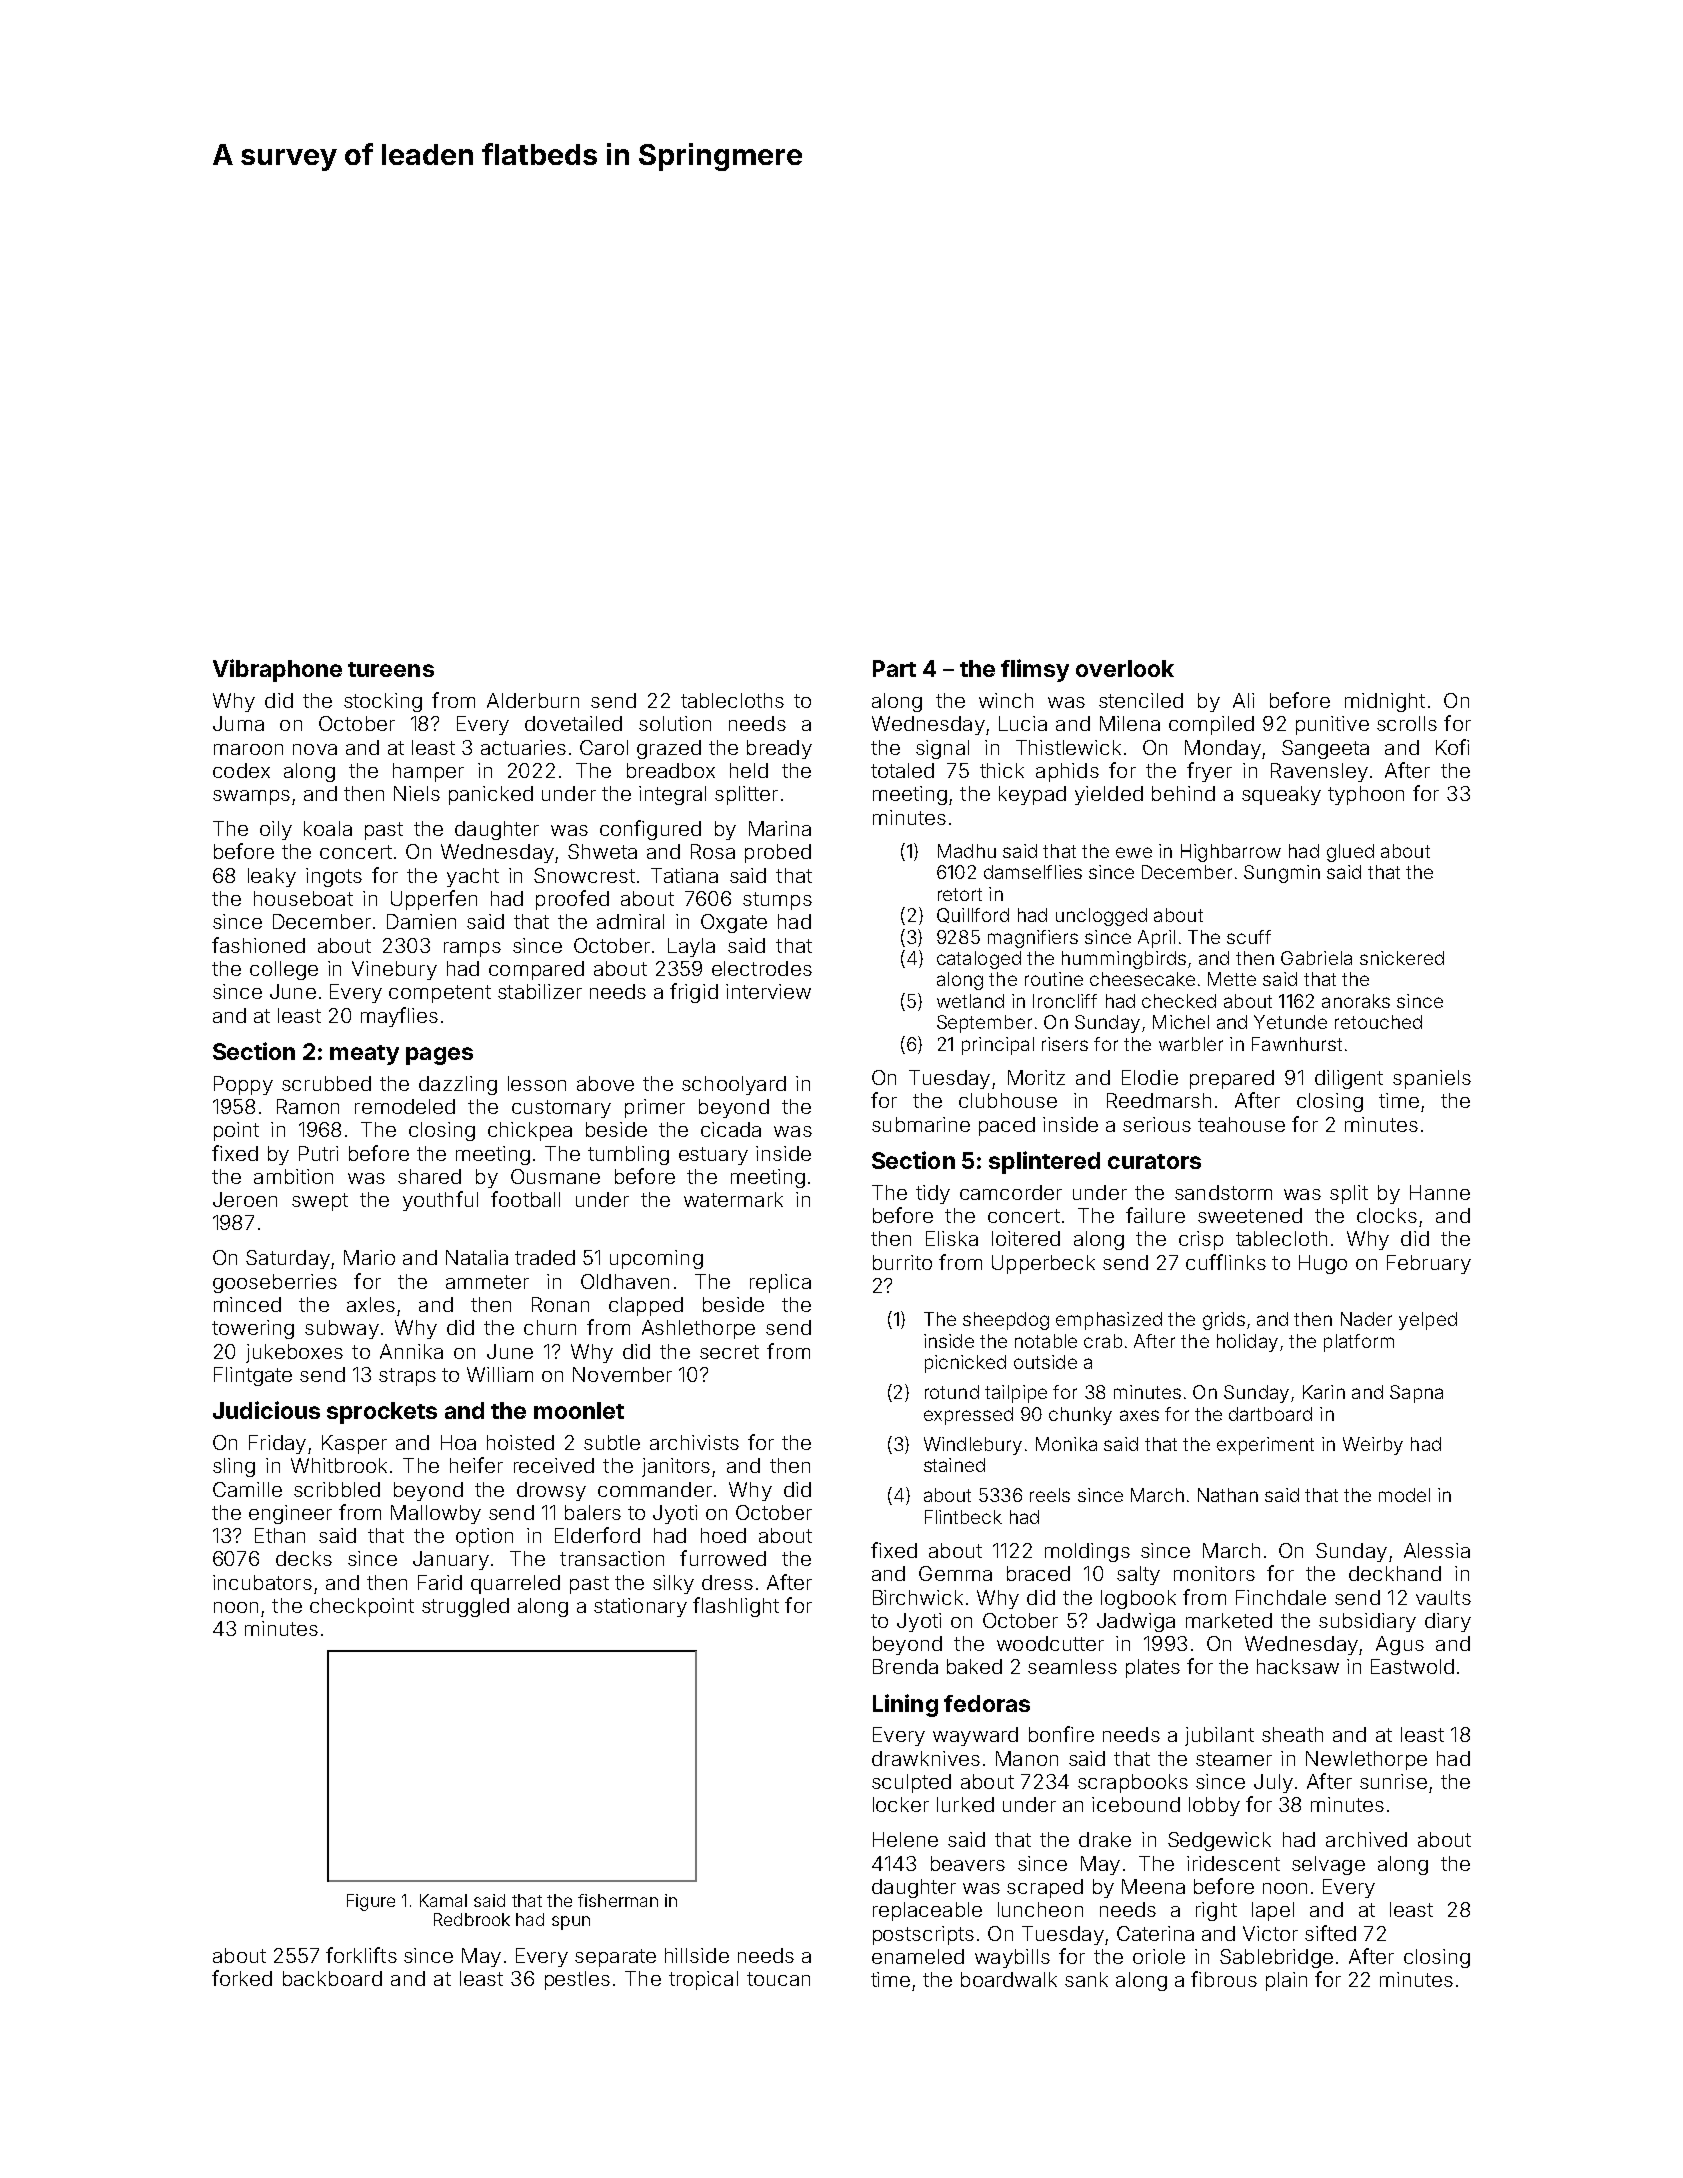  What do you see at coordinates (902, 1262) in the screenshot?
I see `burrito` at bounding box center [902, 1262].
